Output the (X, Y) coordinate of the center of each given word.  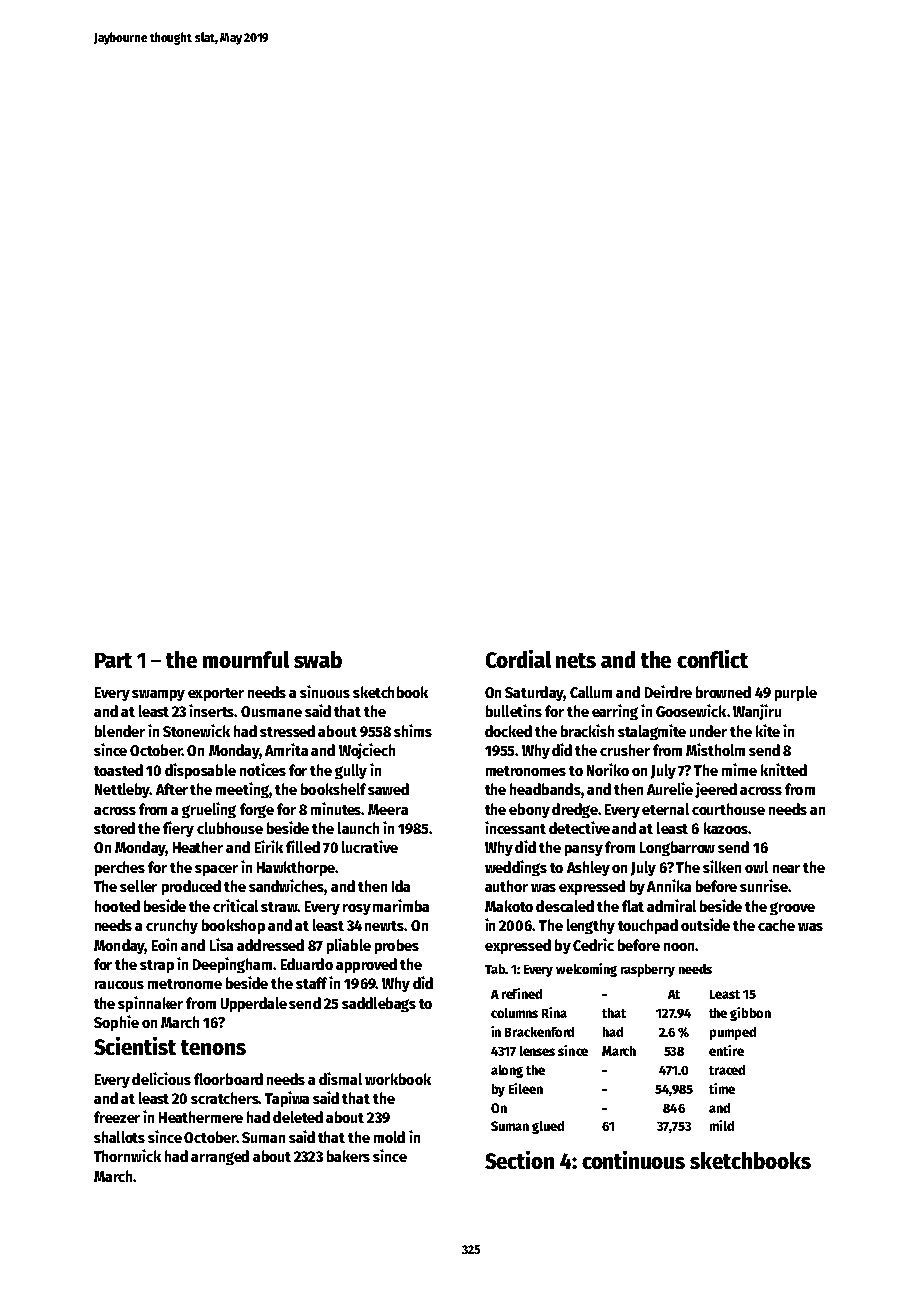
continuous (633, 1160)
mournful (246, 659)
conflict (712, 659)
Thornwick (127, 1155)
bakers (348, 1156)
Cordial (518, 659)
